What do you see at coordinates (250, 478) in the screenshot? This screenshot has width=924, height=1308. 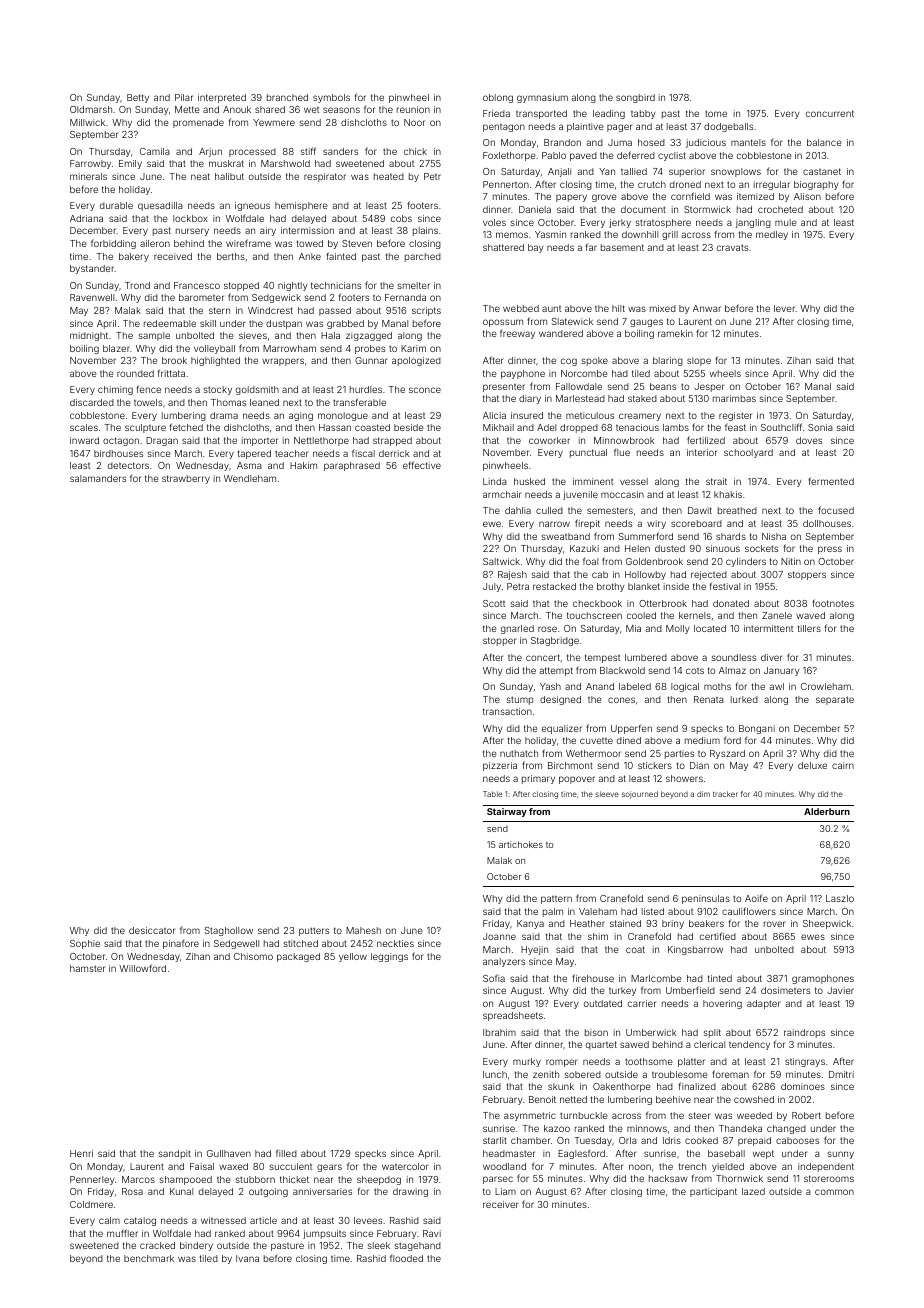 I see `Wendleham` at bounding box center [250, 478].
